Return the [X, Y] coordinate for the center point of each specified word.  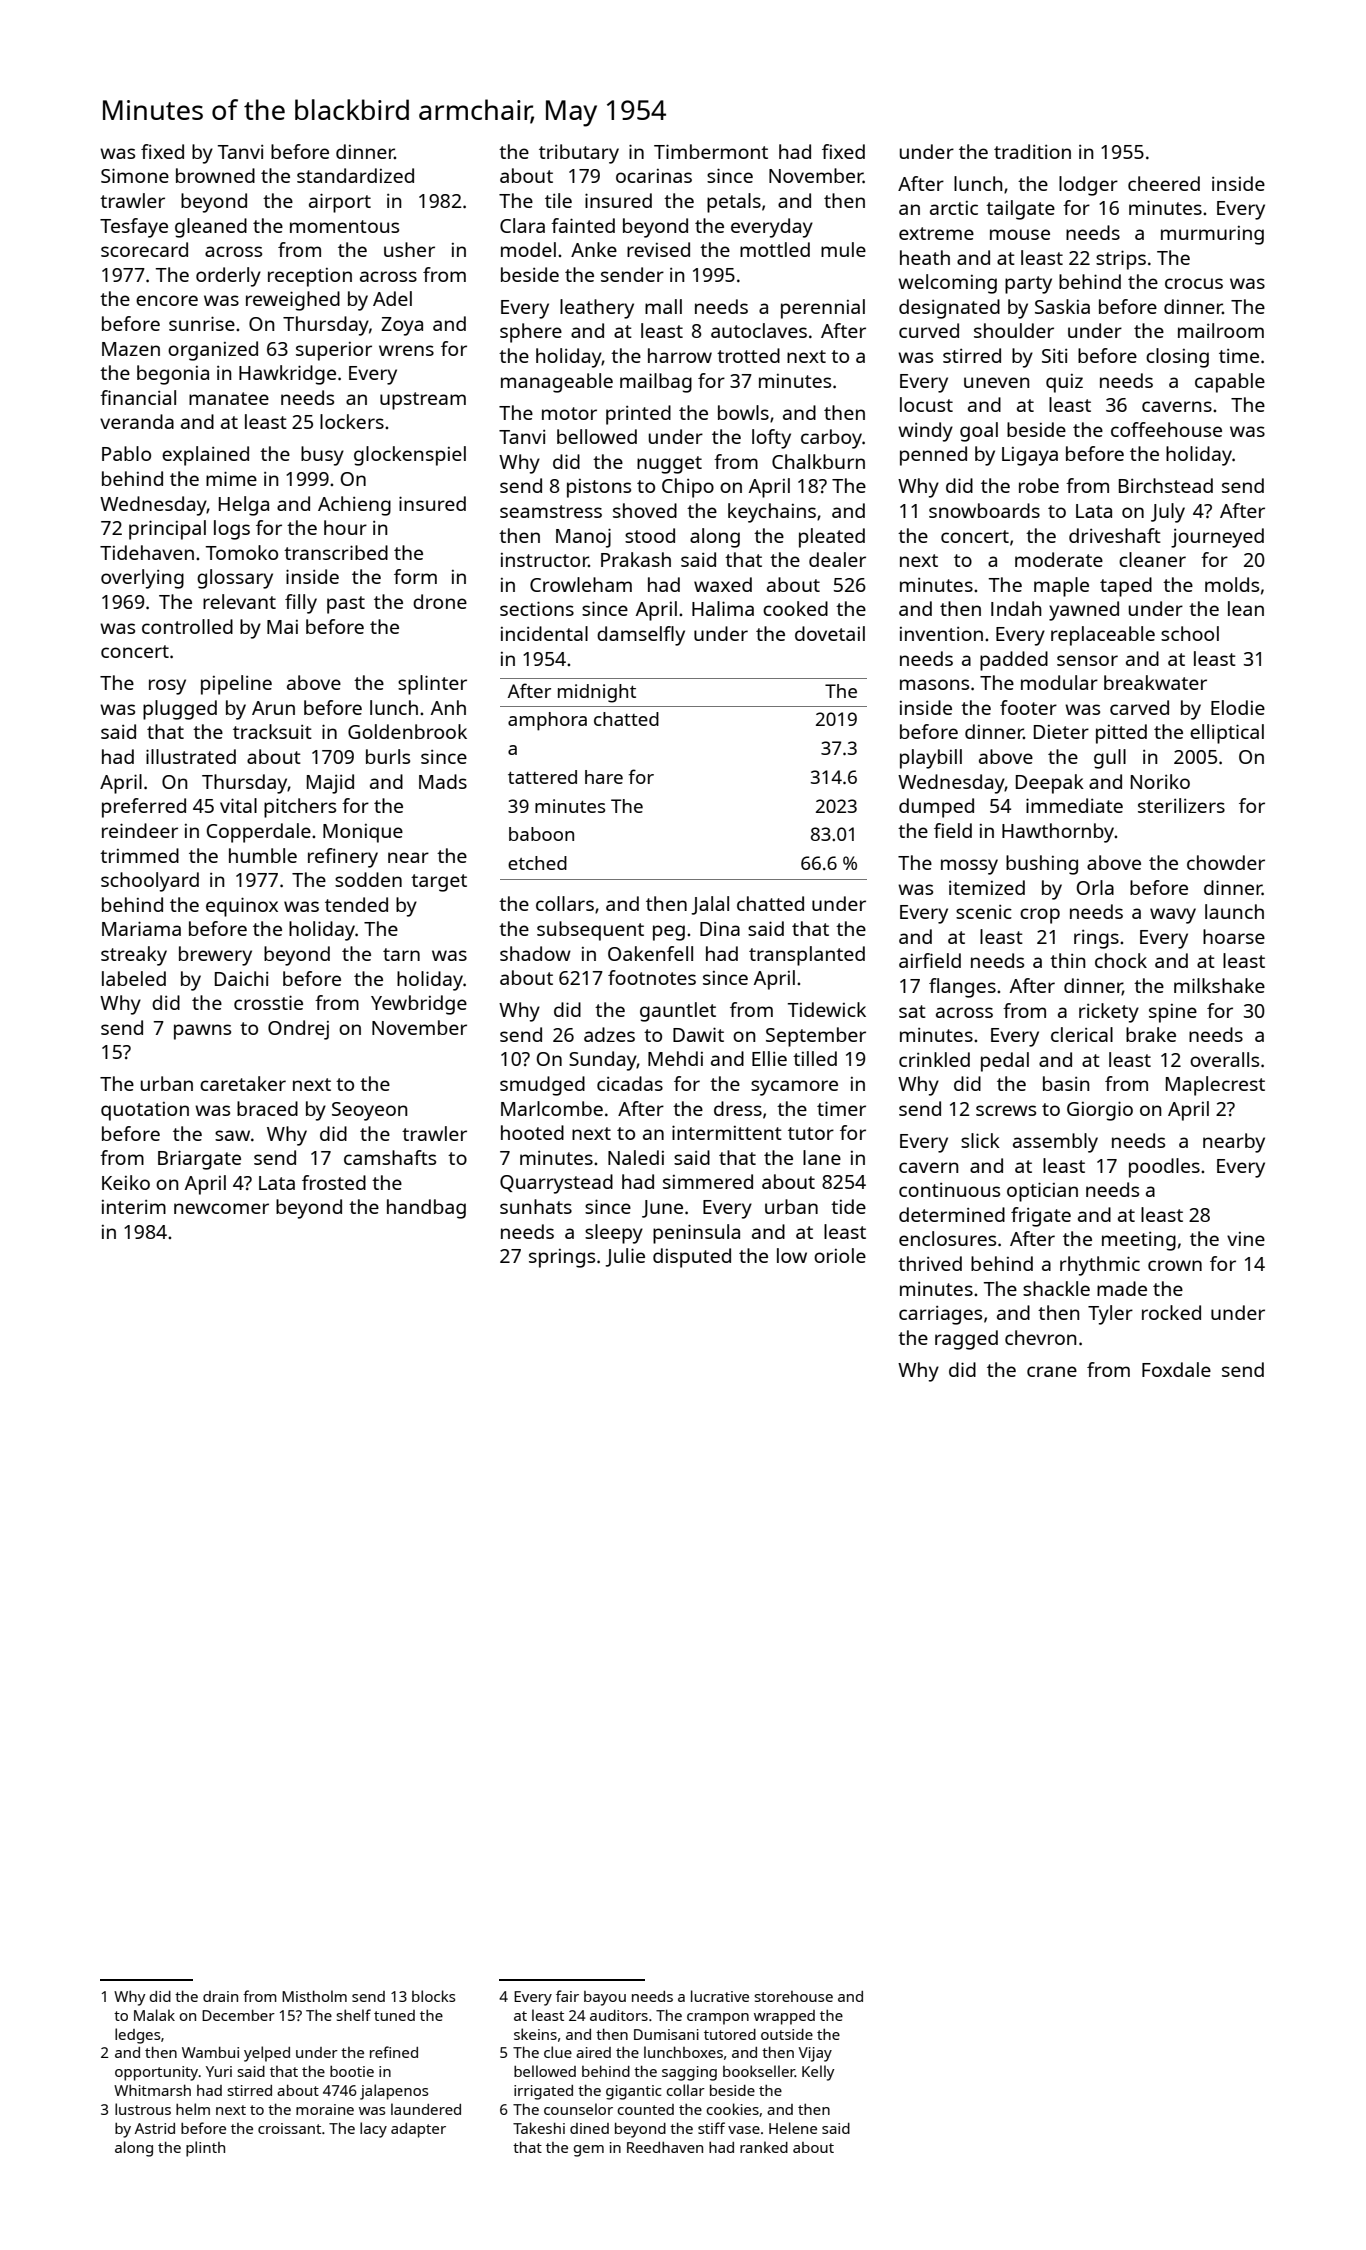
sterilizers [1181, 805]
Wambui [210, 2052]
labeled [134, 978]
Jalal [710, 905]
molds [1232, 584]
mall [663, 306]
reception [310, 277]
